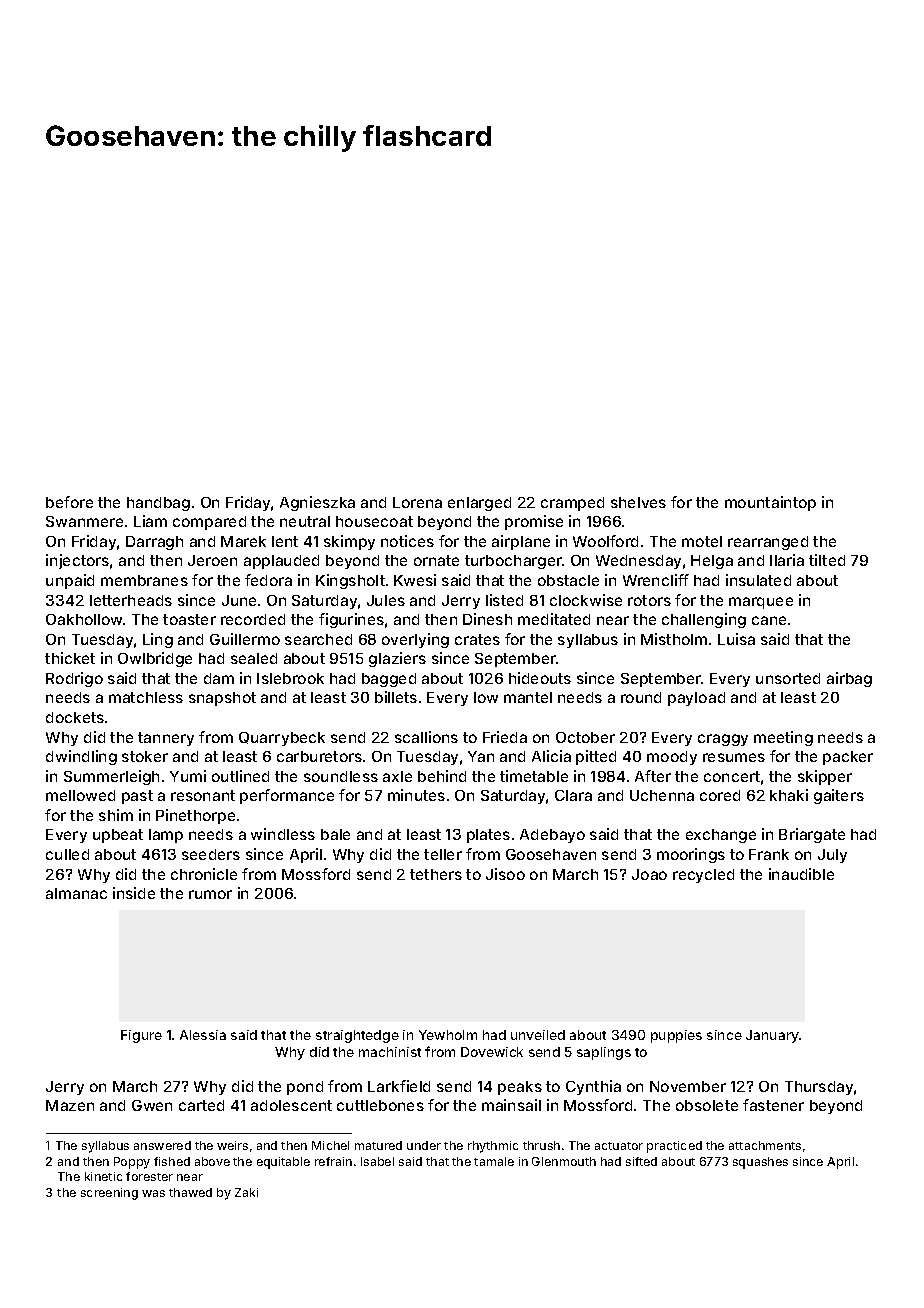 Image resolution: width=924 pixels, height=1308 pixels. Describe the element at coordinates (494, 1161) in the screenshot. I see `tamale` at that location.
